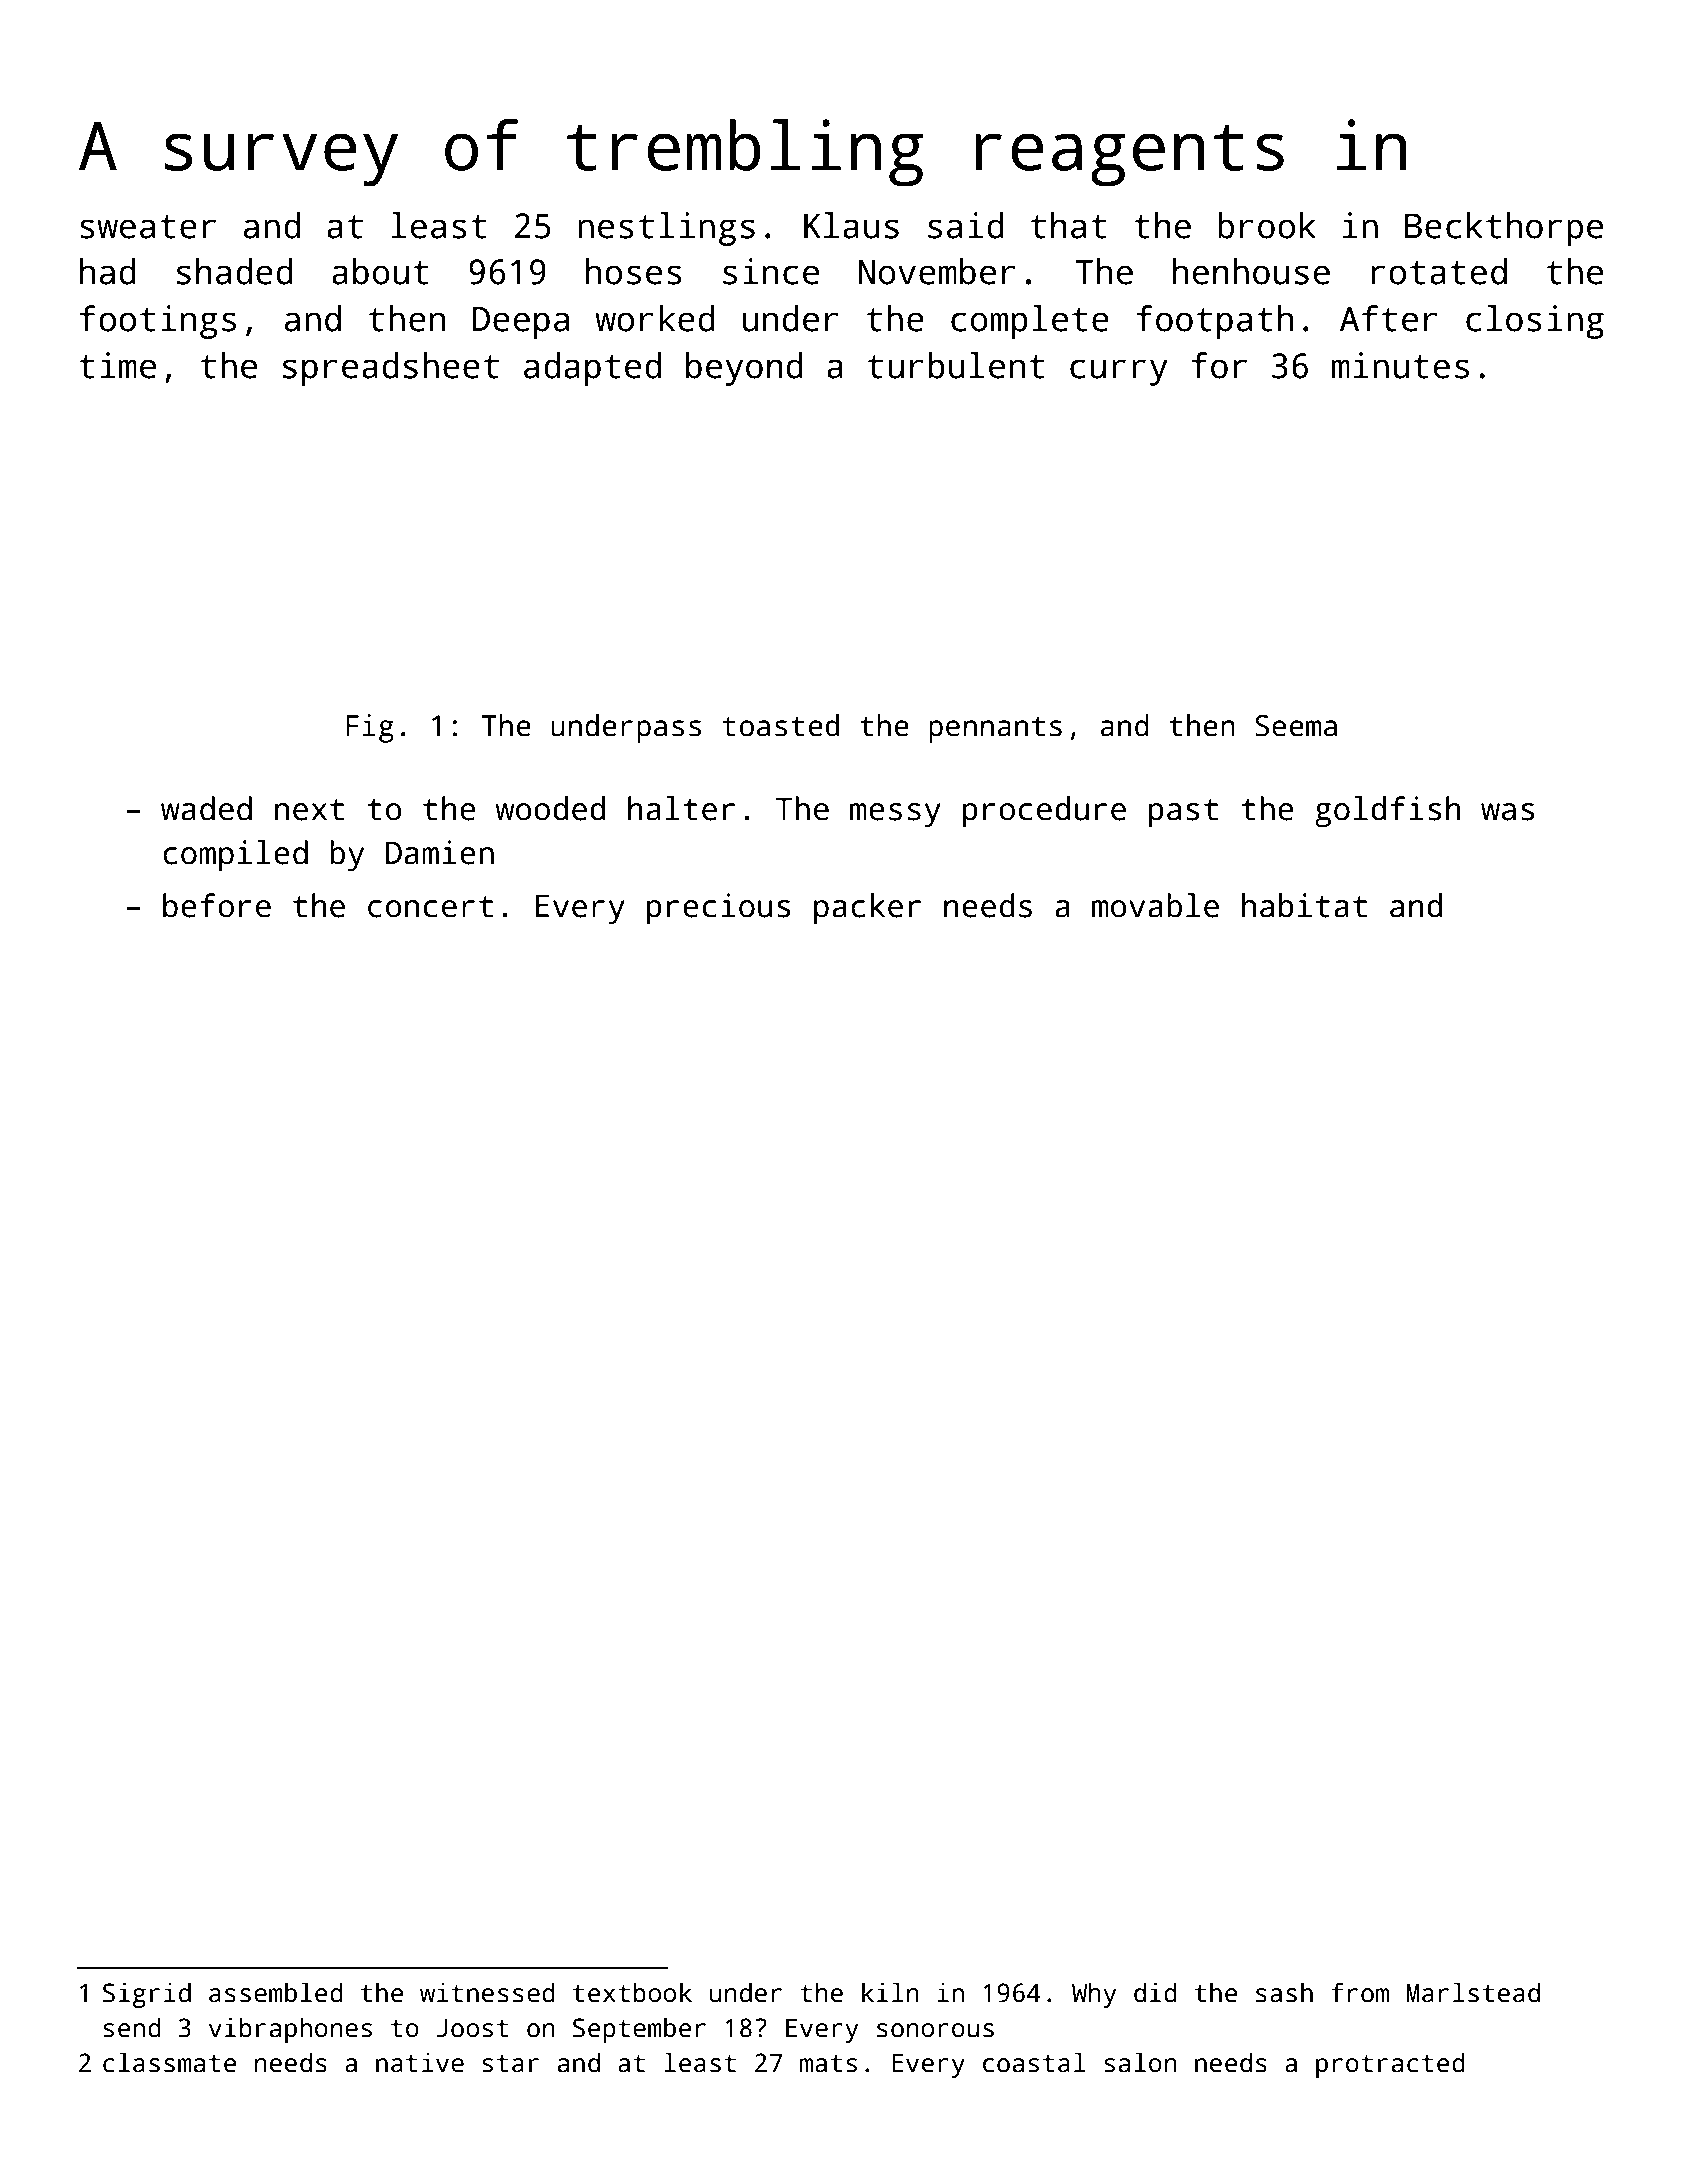 The width and height of the document is (1683, 2178). What do you see at coordinates (1504, 229) in the document?
I see `Beckthorpe` at bounding box center [1504, 229].
